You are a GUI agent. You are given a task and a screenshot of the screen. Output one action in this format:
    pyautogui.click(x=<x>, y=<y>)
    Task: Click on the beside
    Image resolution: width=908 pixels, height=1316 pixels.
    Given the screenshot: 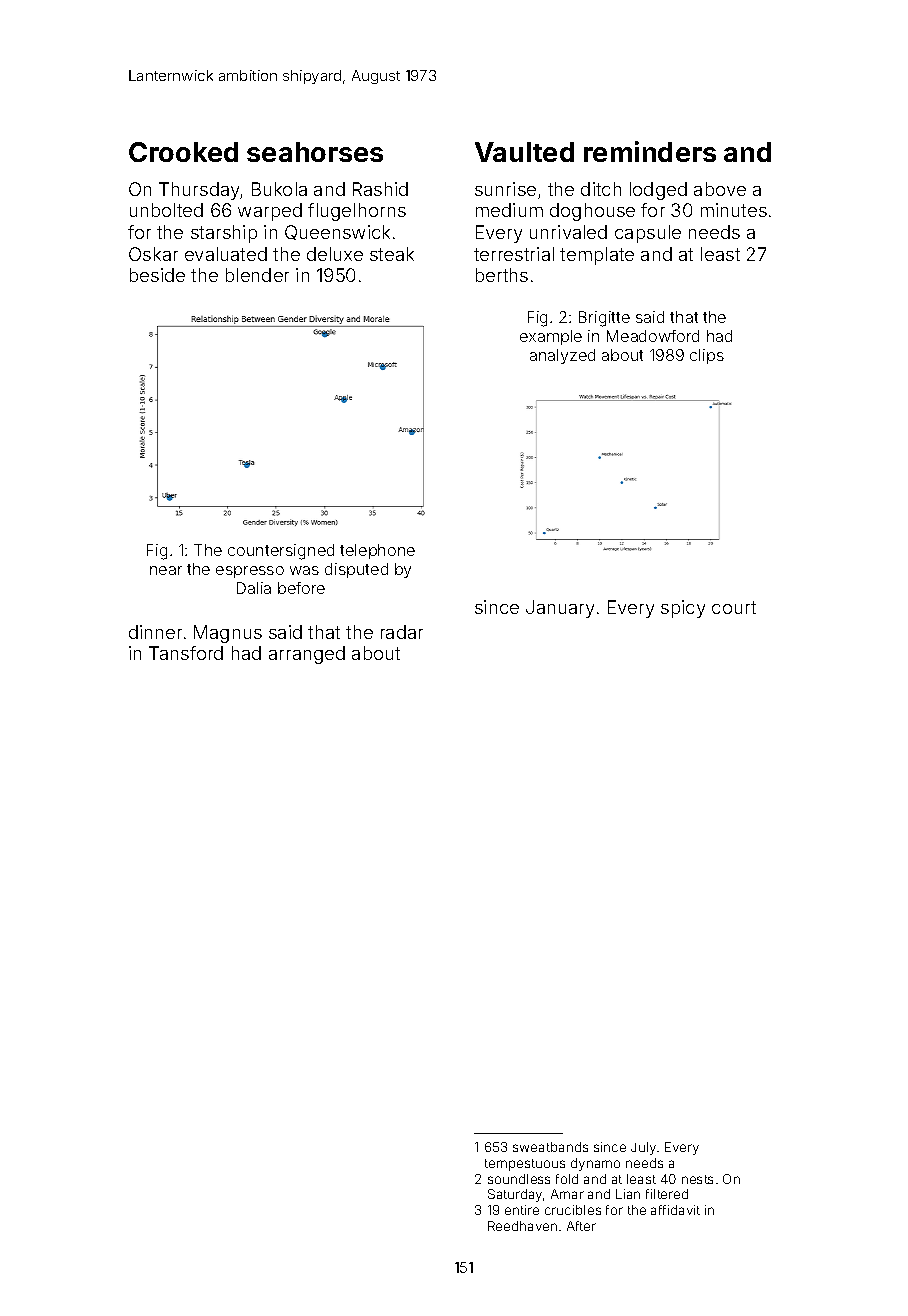 What is the action you would take?
    pyautogui.click(x=157, y=275)
